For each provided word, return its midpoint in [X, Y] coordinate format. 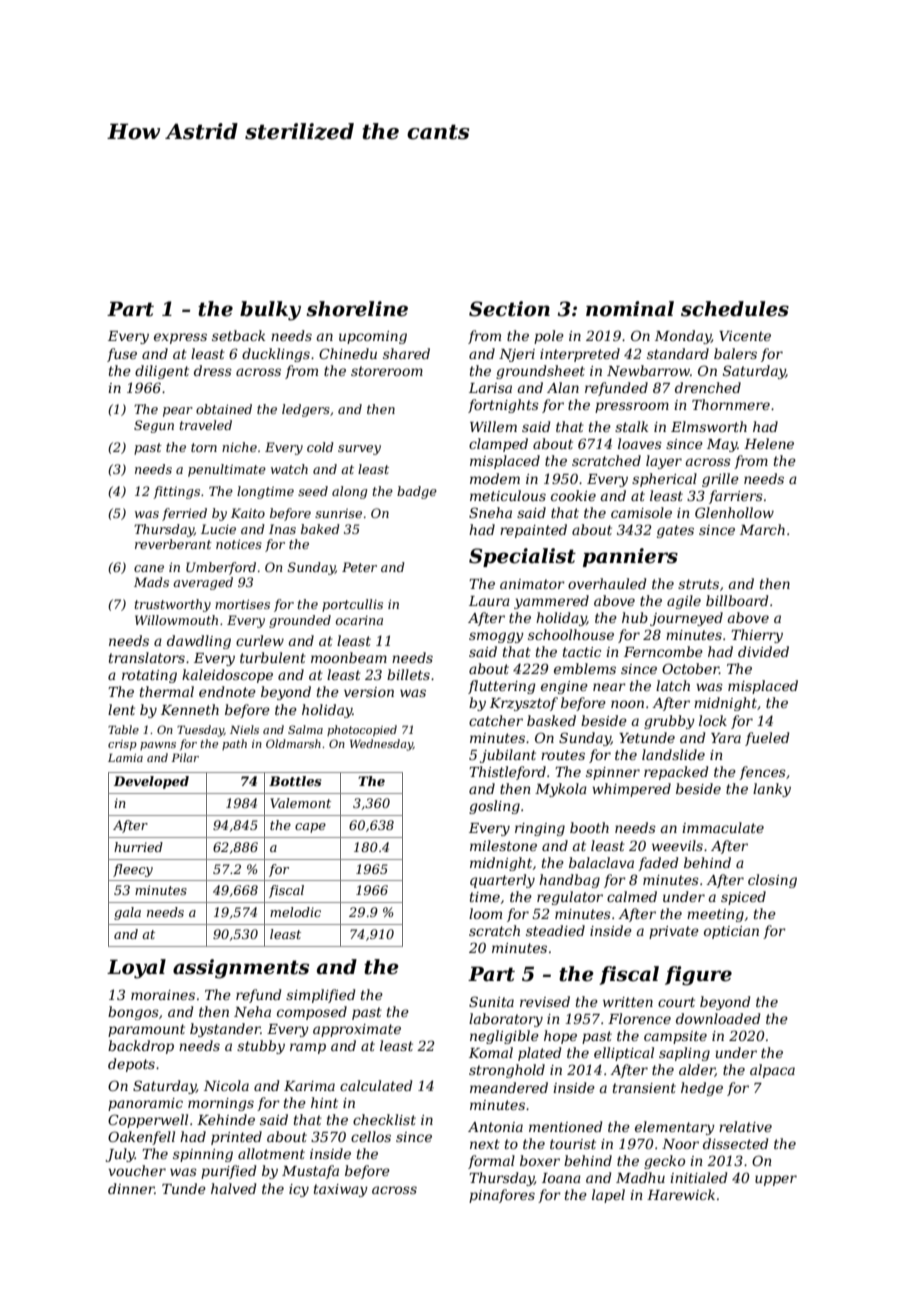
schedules [735, 309]
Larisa [490, 388]
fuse [122, 355]
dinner [131, 1188]
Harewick [681, 1194]
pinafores [502, 1196]
